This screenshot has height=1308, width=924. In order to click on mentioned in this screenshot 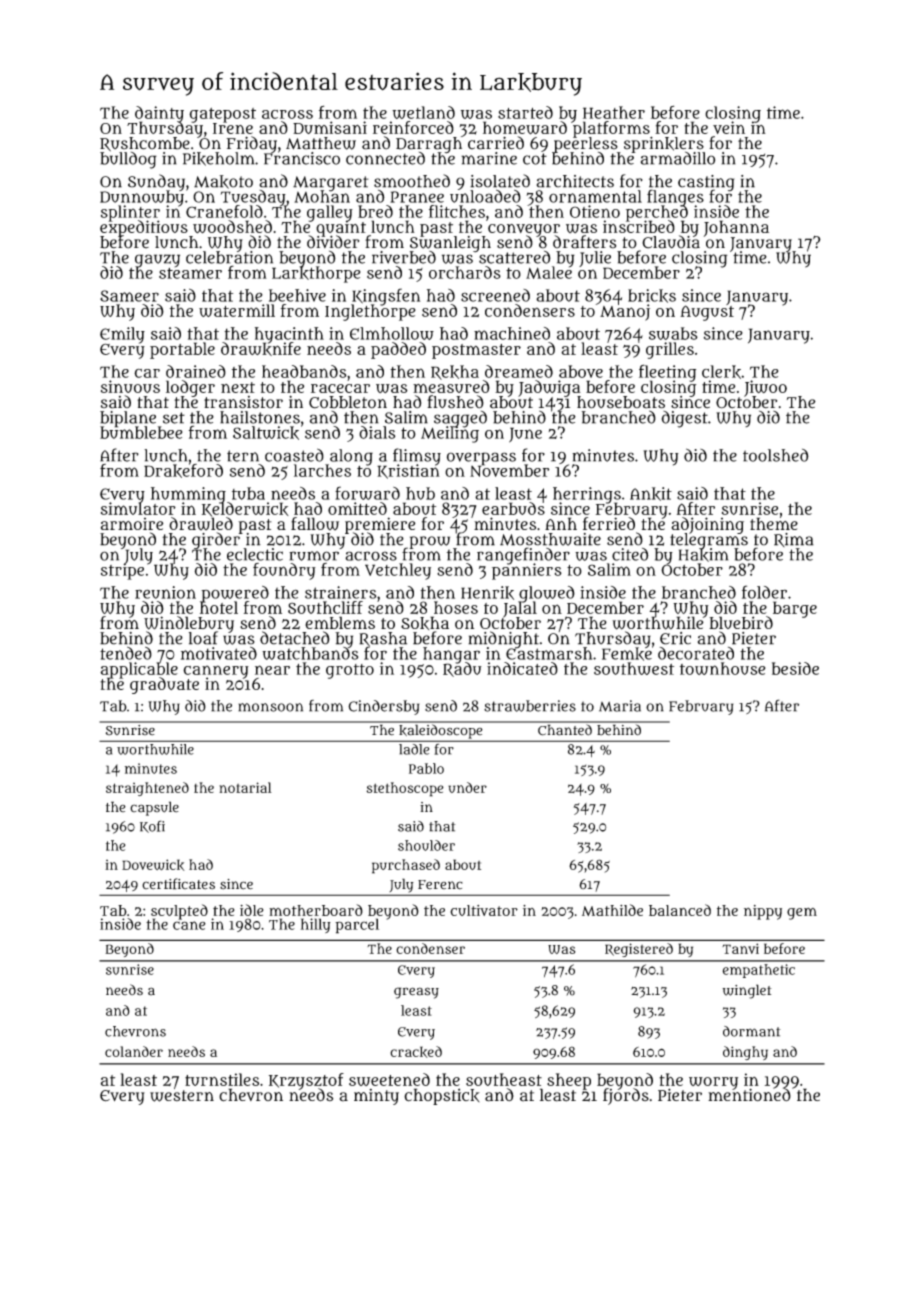, I will do `click(749, 1095)`.
